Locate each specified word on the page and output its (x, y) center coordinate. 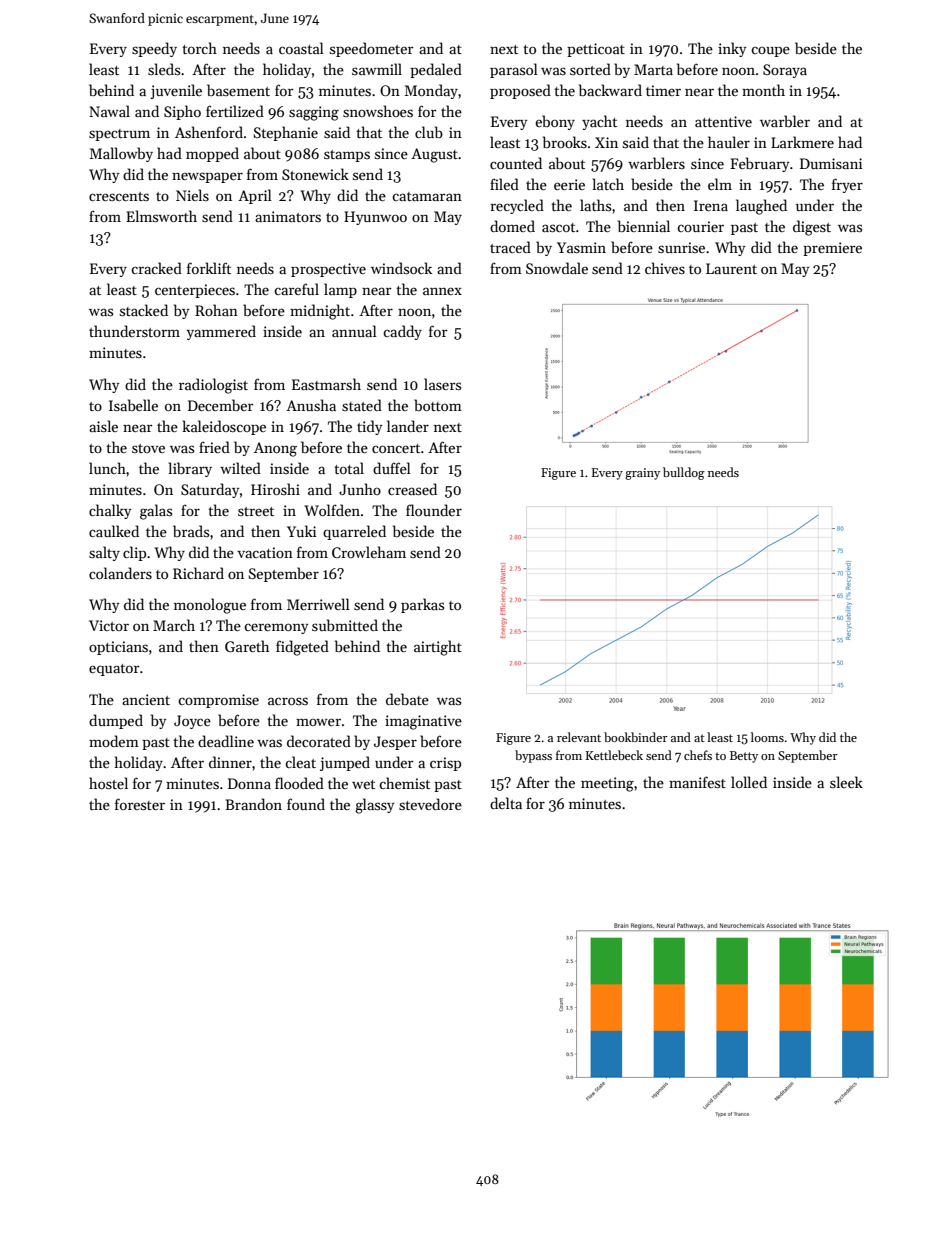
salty (104, 553)
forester (140, 804)
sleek (846, 782)
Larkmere (802, 142)
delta (506, 803)
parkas (422, 605)
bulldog (684, 473)
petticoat (596, 50)
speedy (154, 49)
